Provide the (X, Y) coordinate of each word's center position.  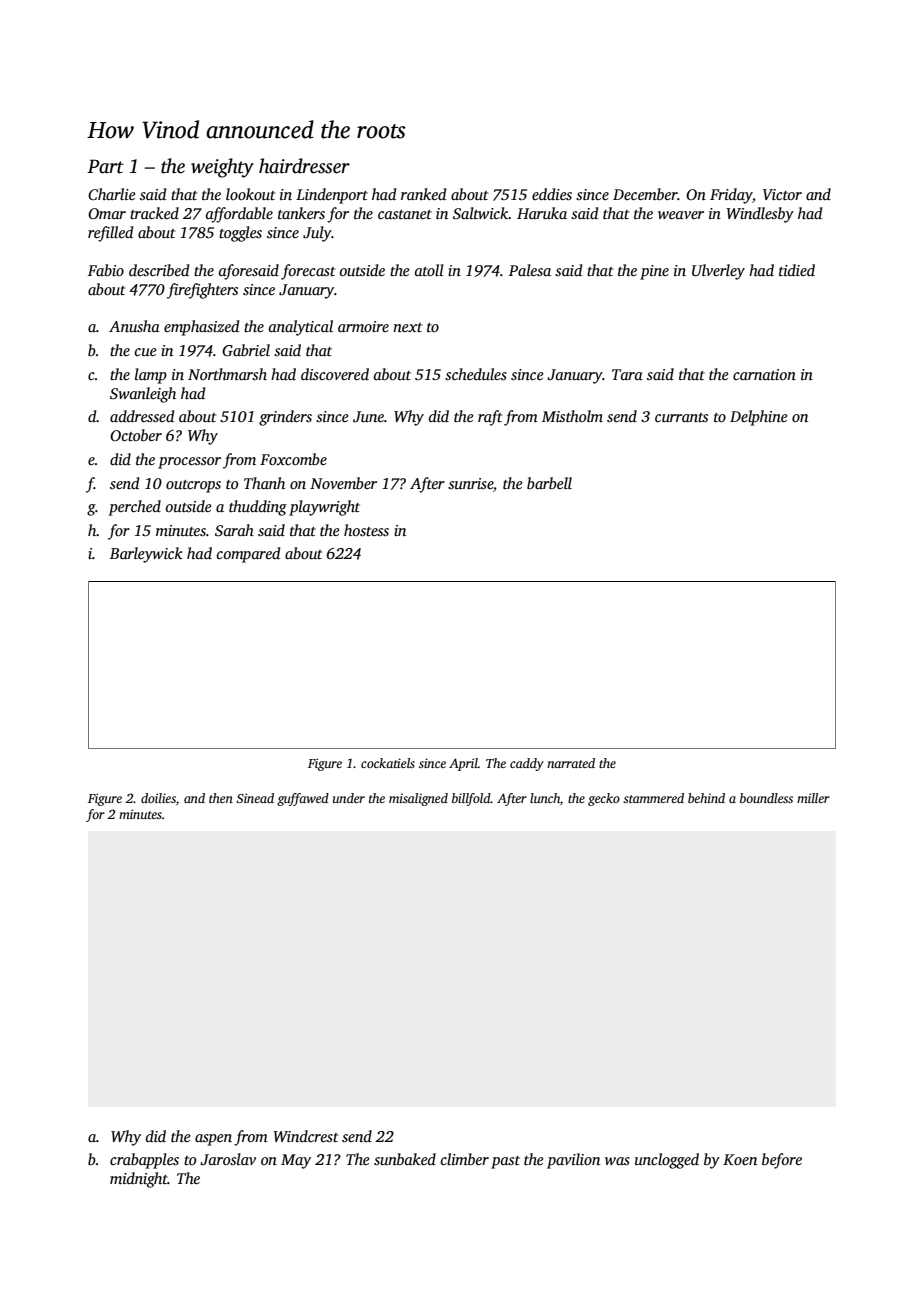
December (645, 194)
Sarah (234, 530)
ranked (423, 194)
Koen (740, 1159)
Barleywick (146, 555)
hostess (366, 530)
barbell (549, 483)
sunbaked (405, 1159)
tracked (154, 213)
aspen (213, 1140)
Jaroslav (228, 1159)
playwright (324, 508)
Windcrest (305, 1136)
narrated (571, 763)
